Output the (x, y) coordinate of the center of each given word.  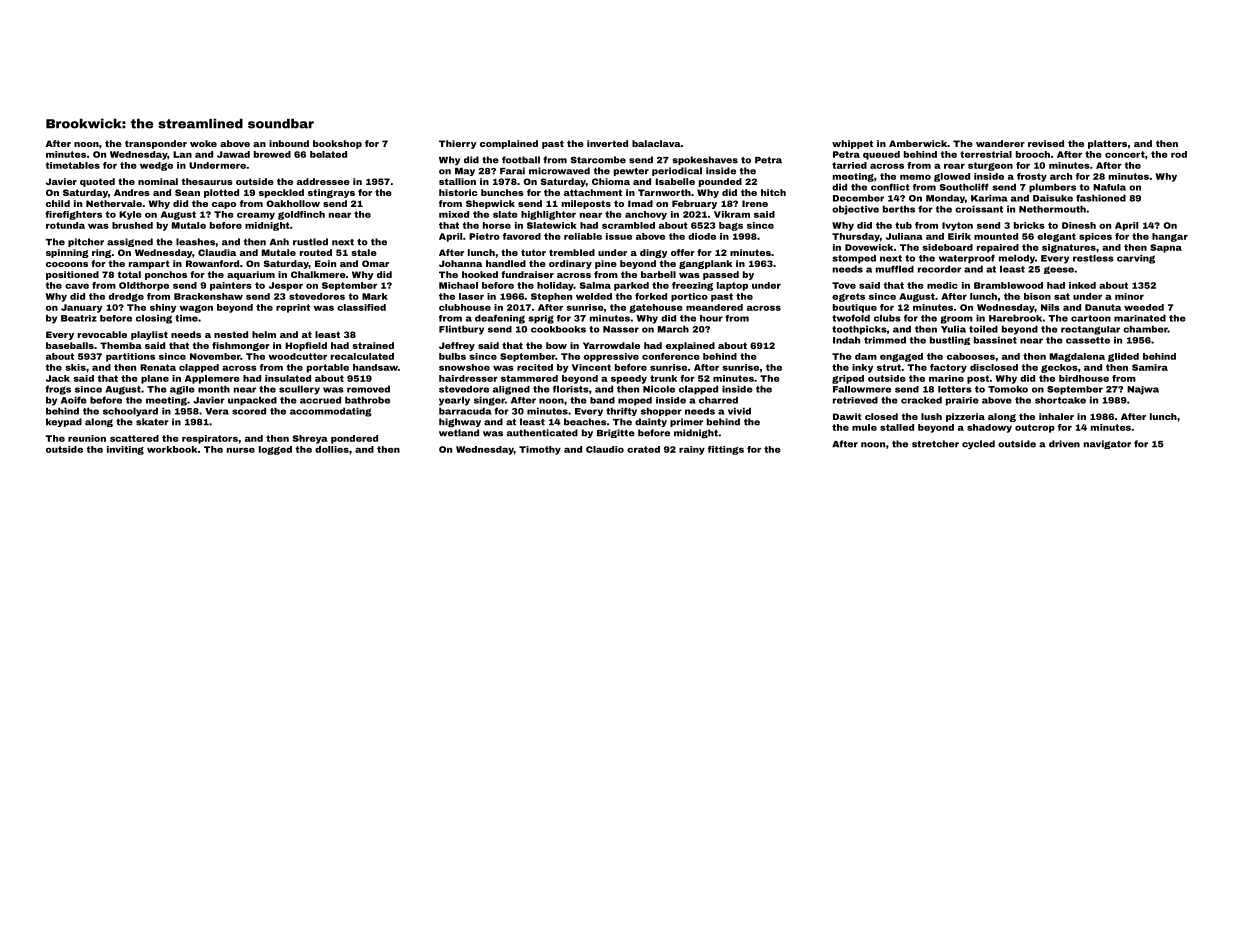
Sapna (1166, 248)
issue (619, 236)
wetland (459, 433)
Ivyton (957, 226)
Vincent (591, 367)
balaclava (656, 143)
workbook (172, 449)
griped (848, 379)
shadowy (989, 428)
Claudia (217, 252)
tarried (849, 165)
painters (231, 286)
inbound (289, 143)
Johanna (460, 263)
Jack (58, 378)
